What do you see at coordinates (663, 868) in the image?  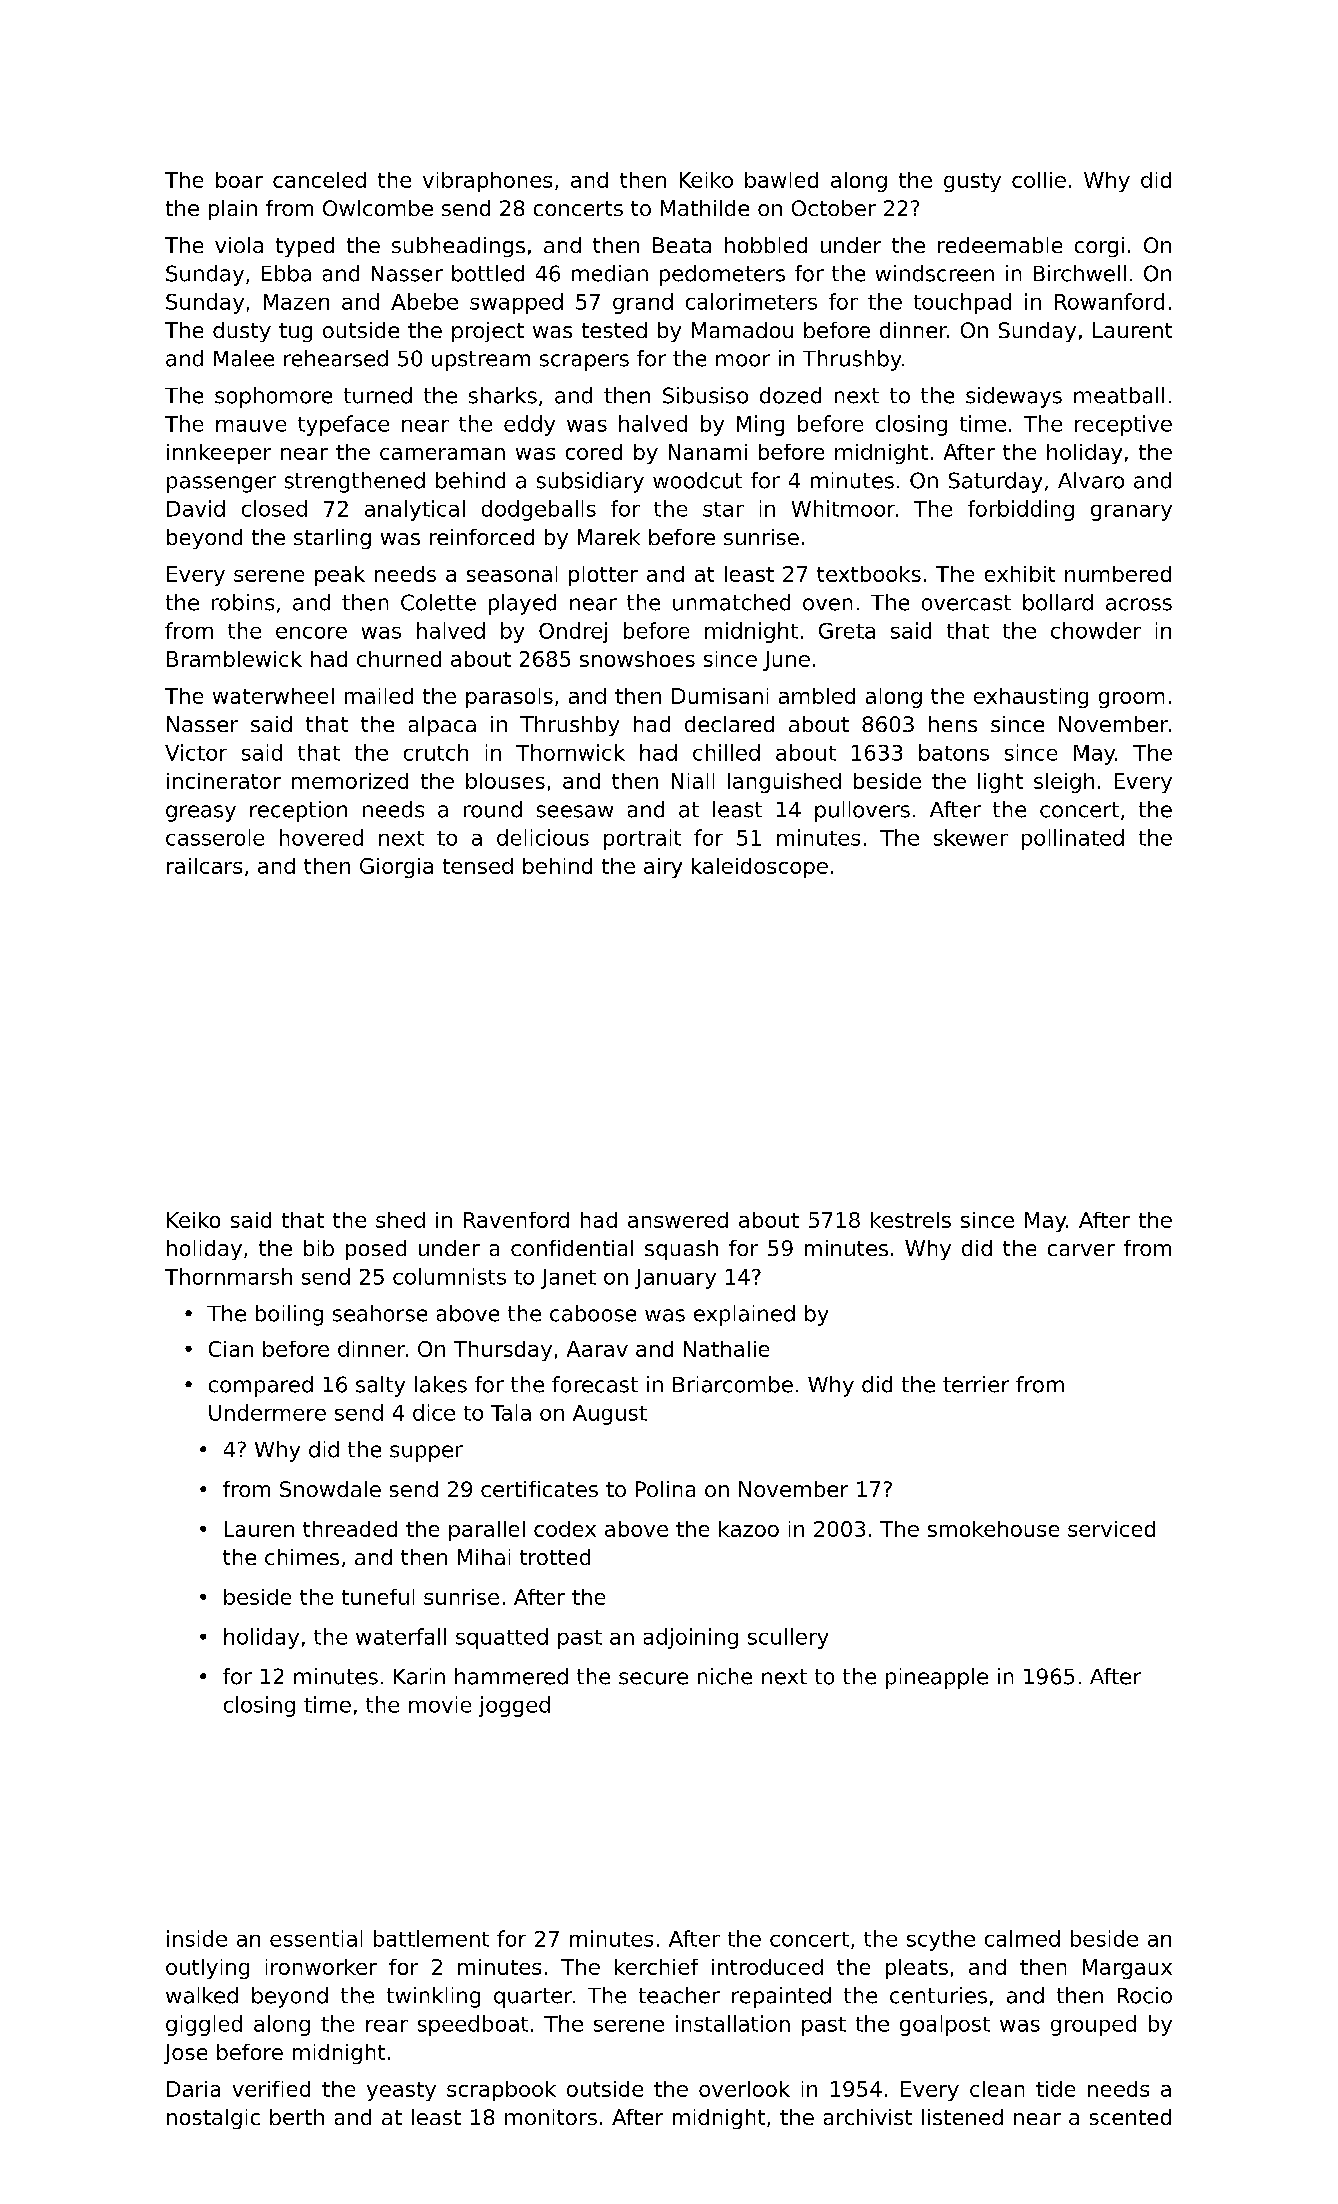 I see `airy` at bounding box center [663, 868].
